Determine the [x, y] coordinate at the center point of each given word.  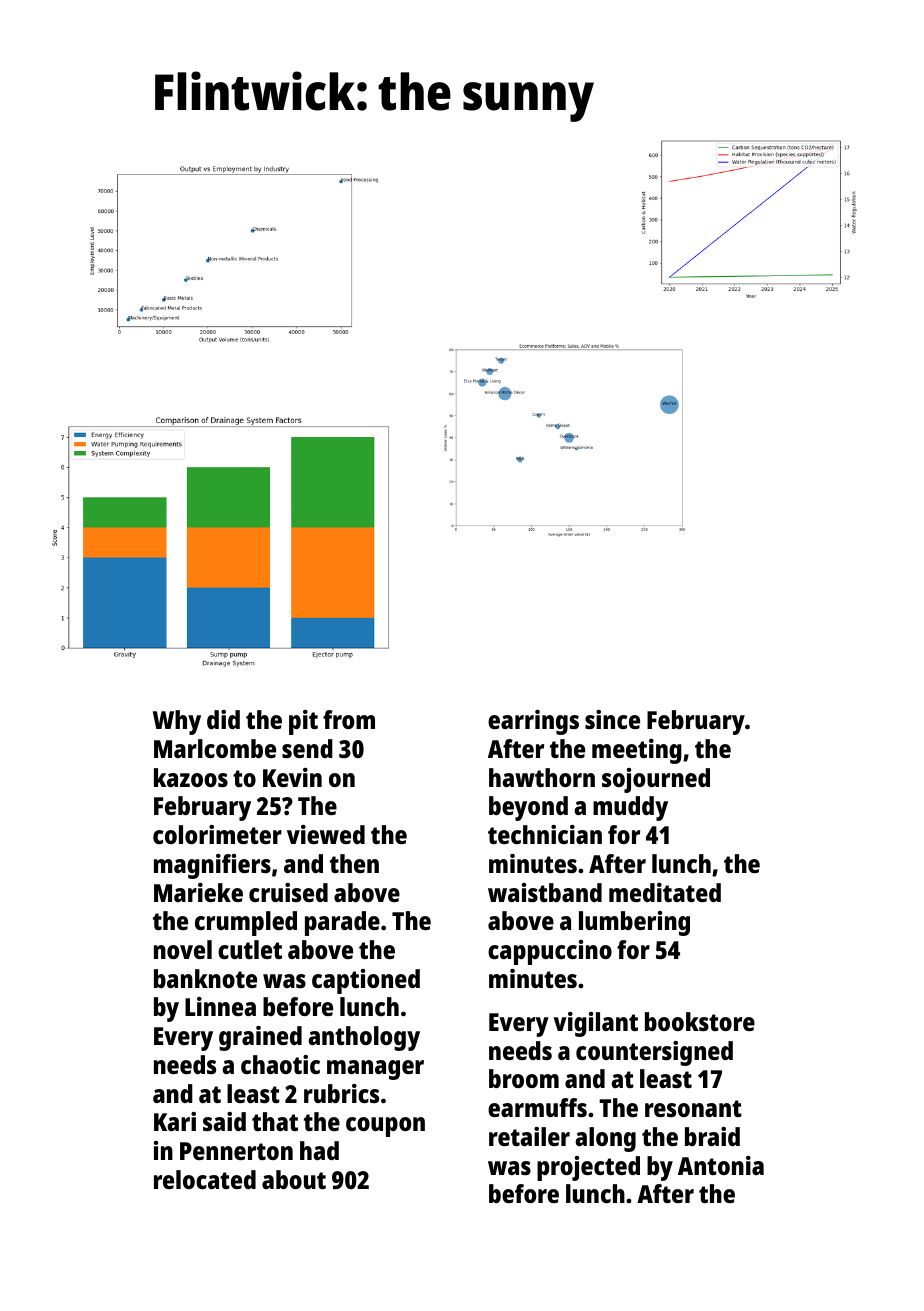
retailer [529, 1136]
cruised [288, 892]
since [612, 719]
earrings [533, 722]
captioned [366, 981]
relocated [205, 1179]
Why [177, 722]
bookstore [700, 1021]
